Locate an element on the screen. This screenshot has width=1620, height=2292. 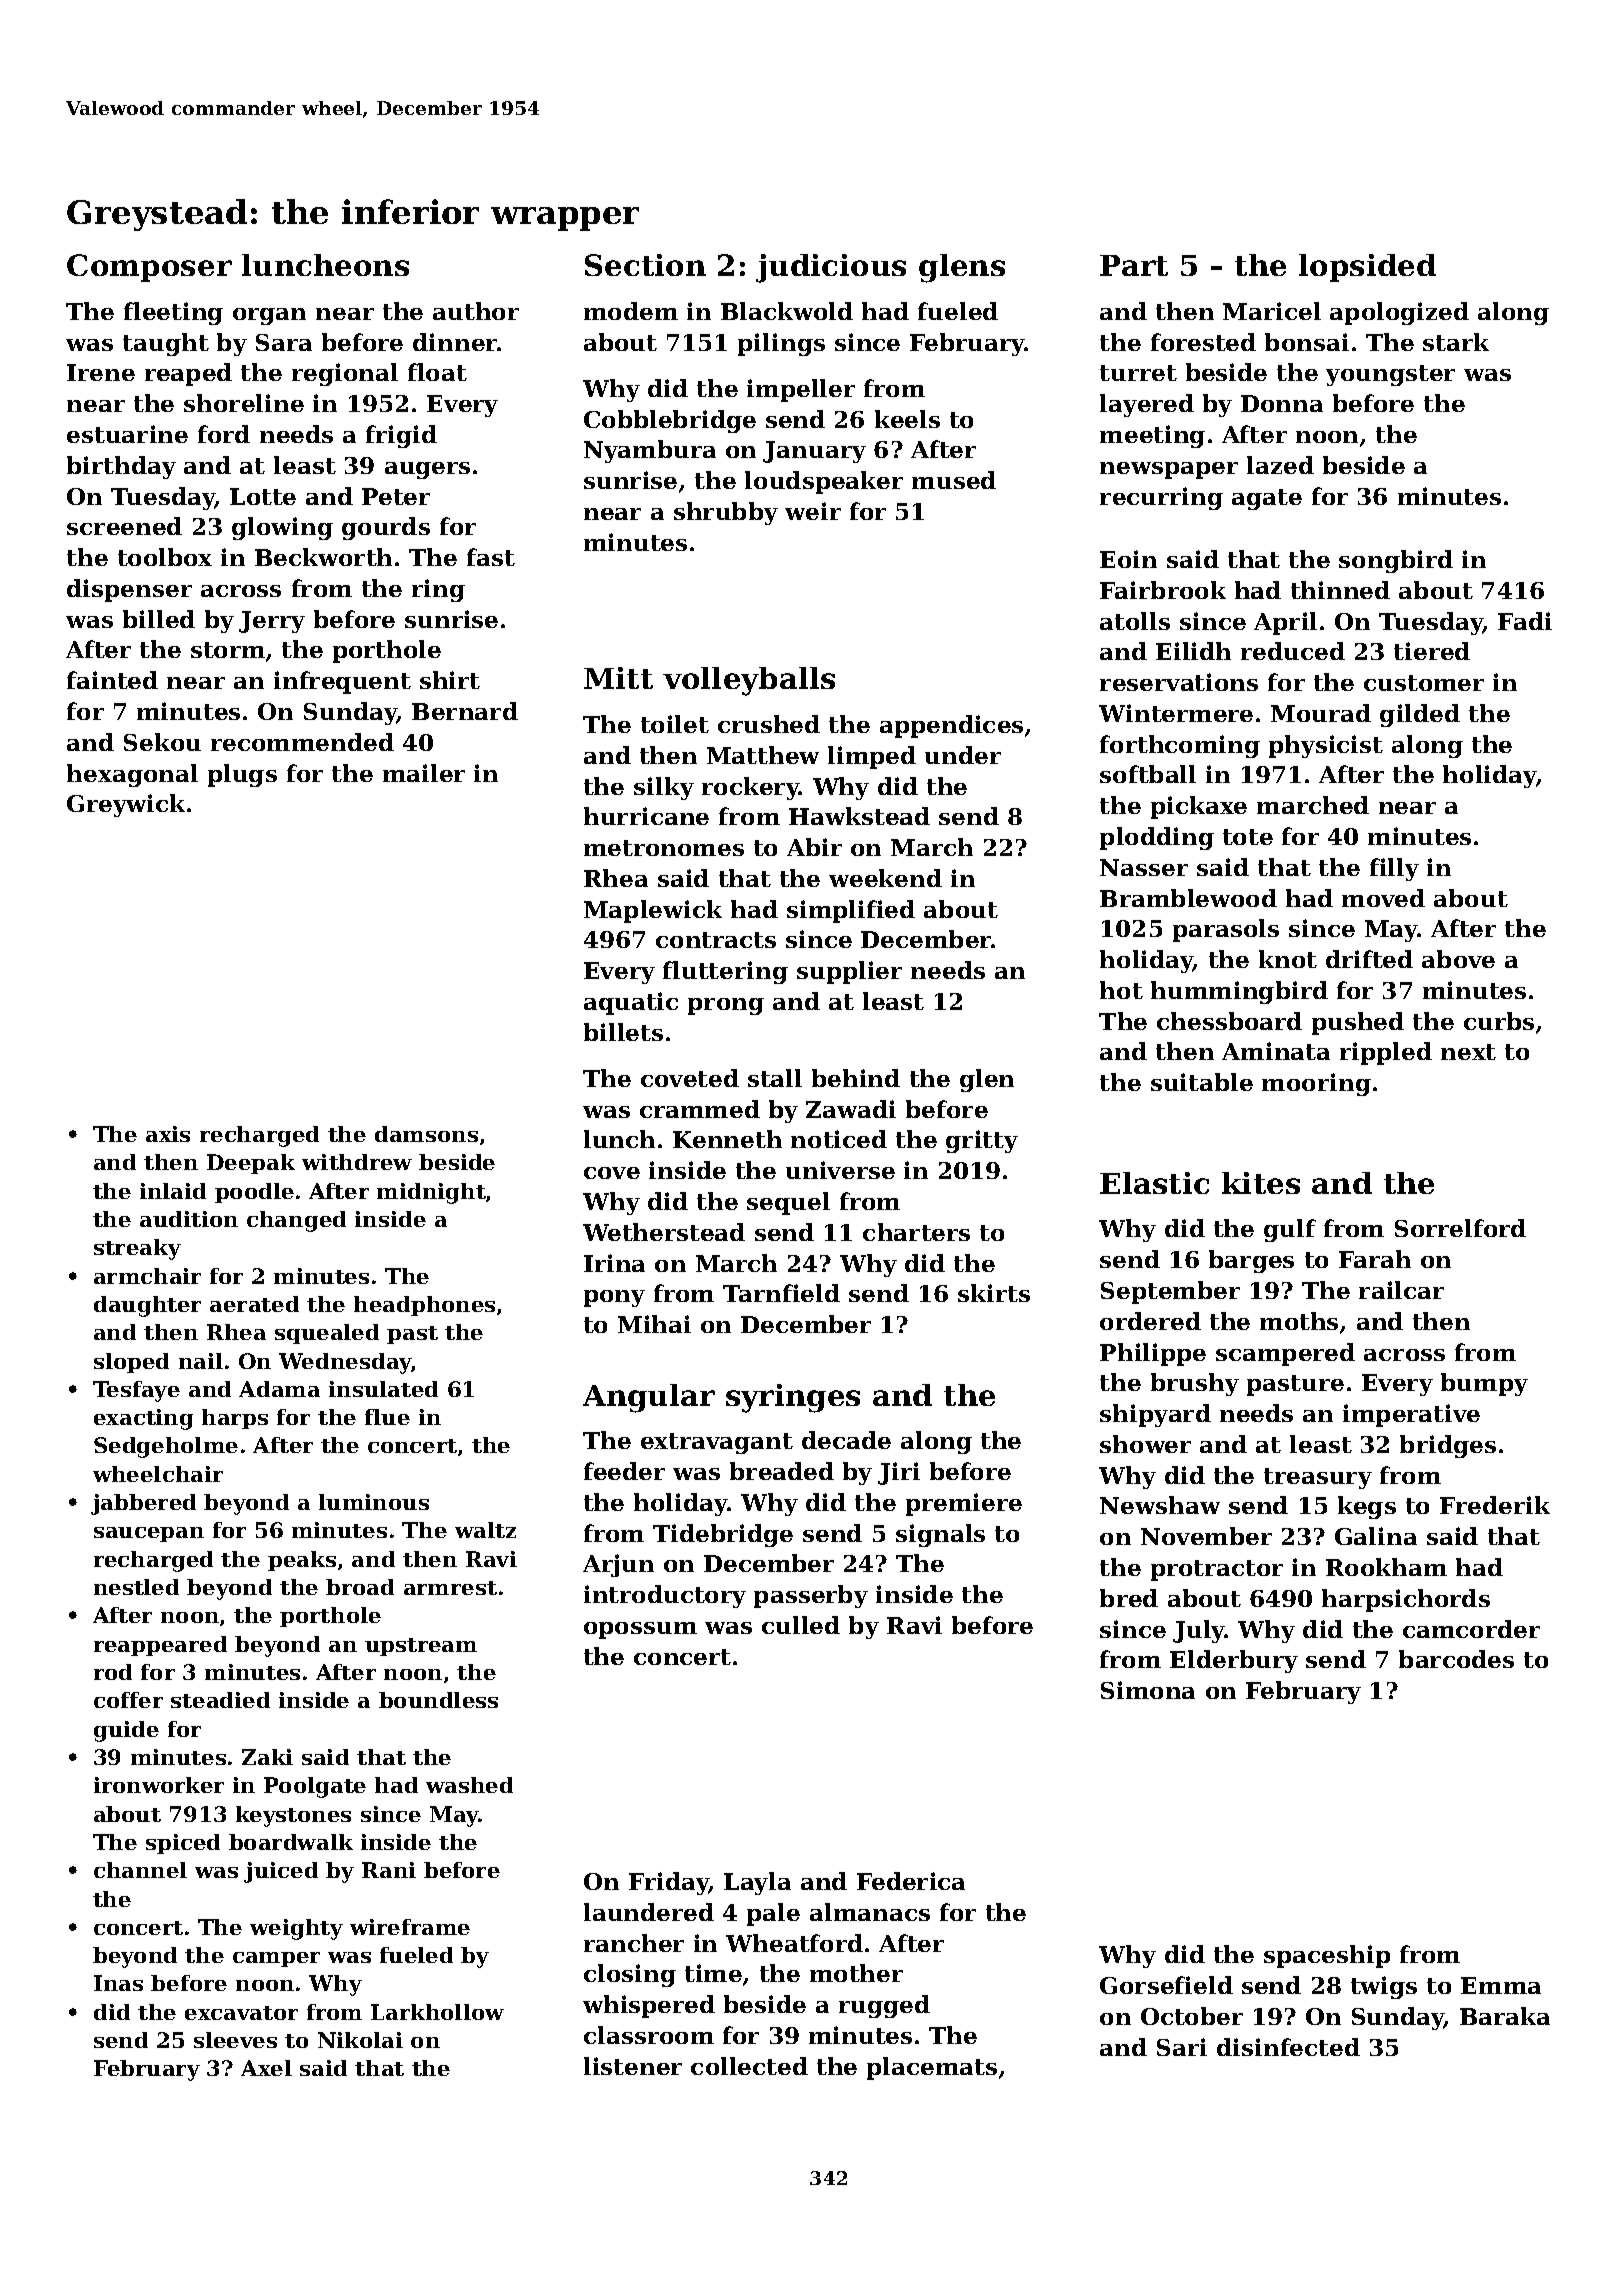
Part is located at coordinates (1134, 265).
